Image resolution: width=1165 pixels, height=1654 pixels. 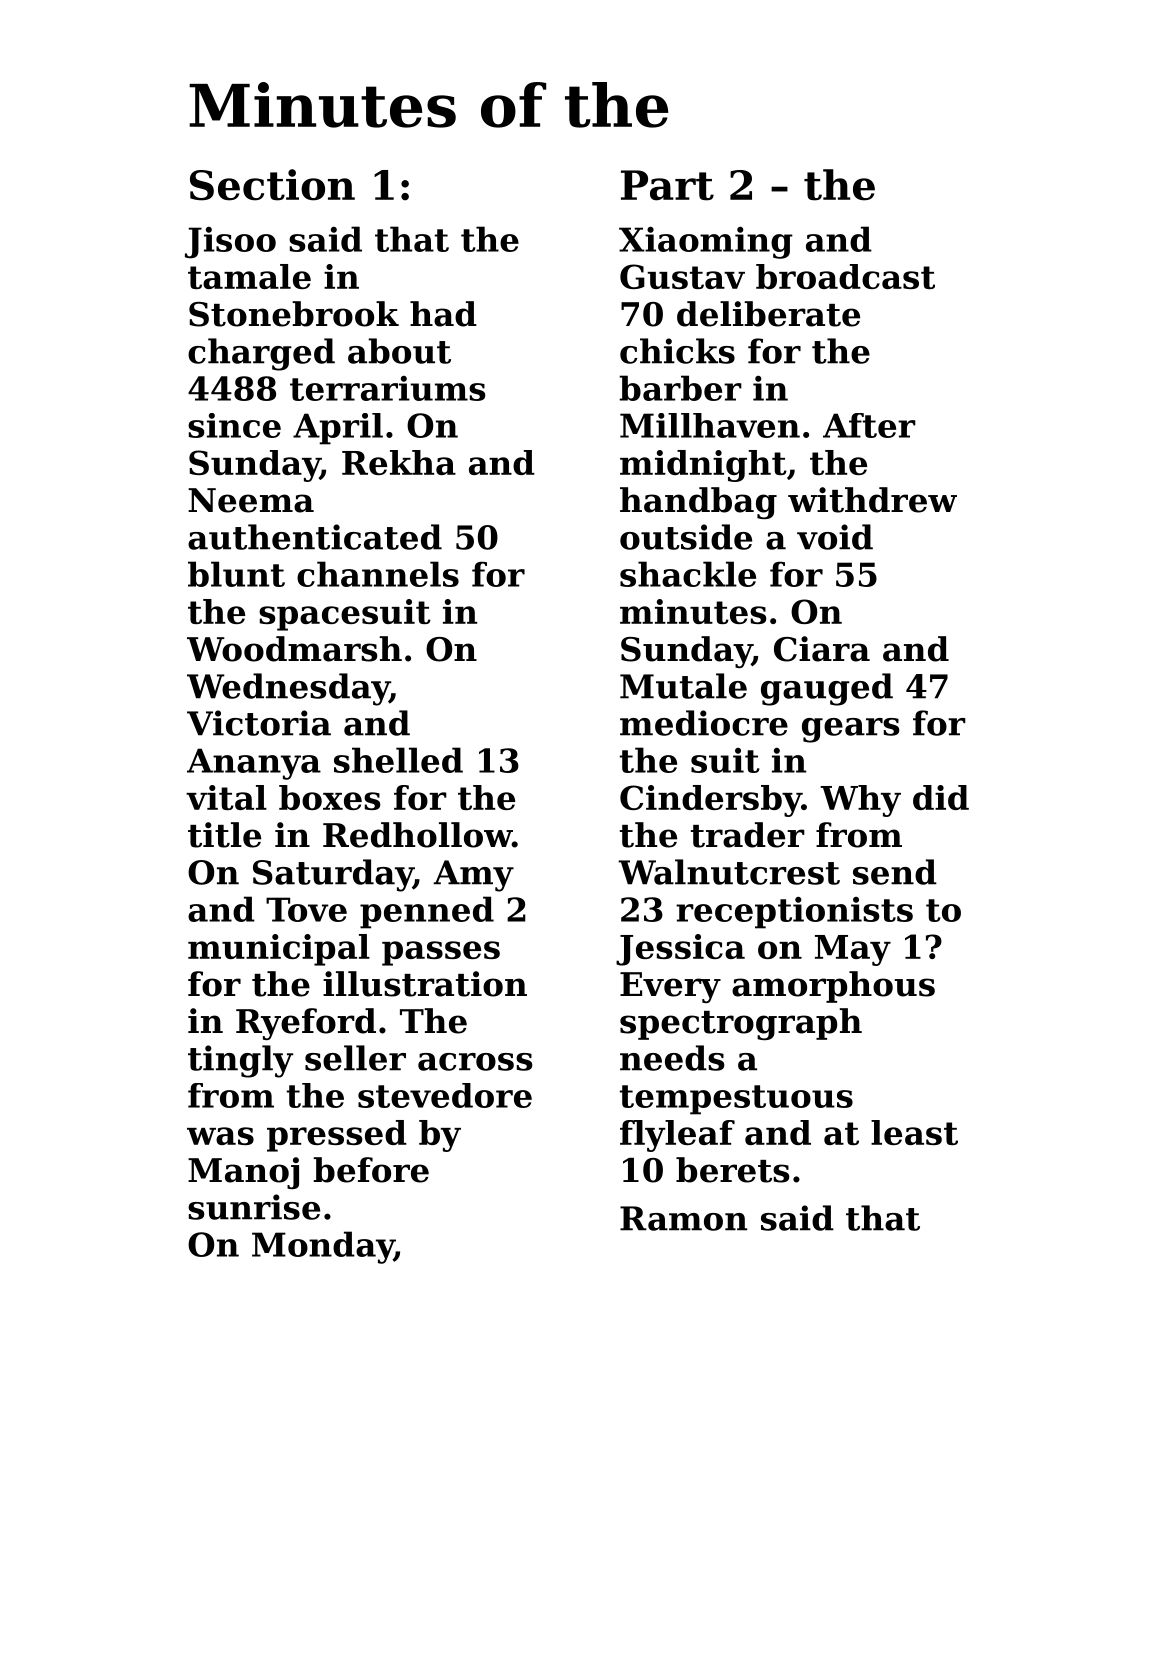 I want to click on Cindersby, so click(x=711, y=801).
